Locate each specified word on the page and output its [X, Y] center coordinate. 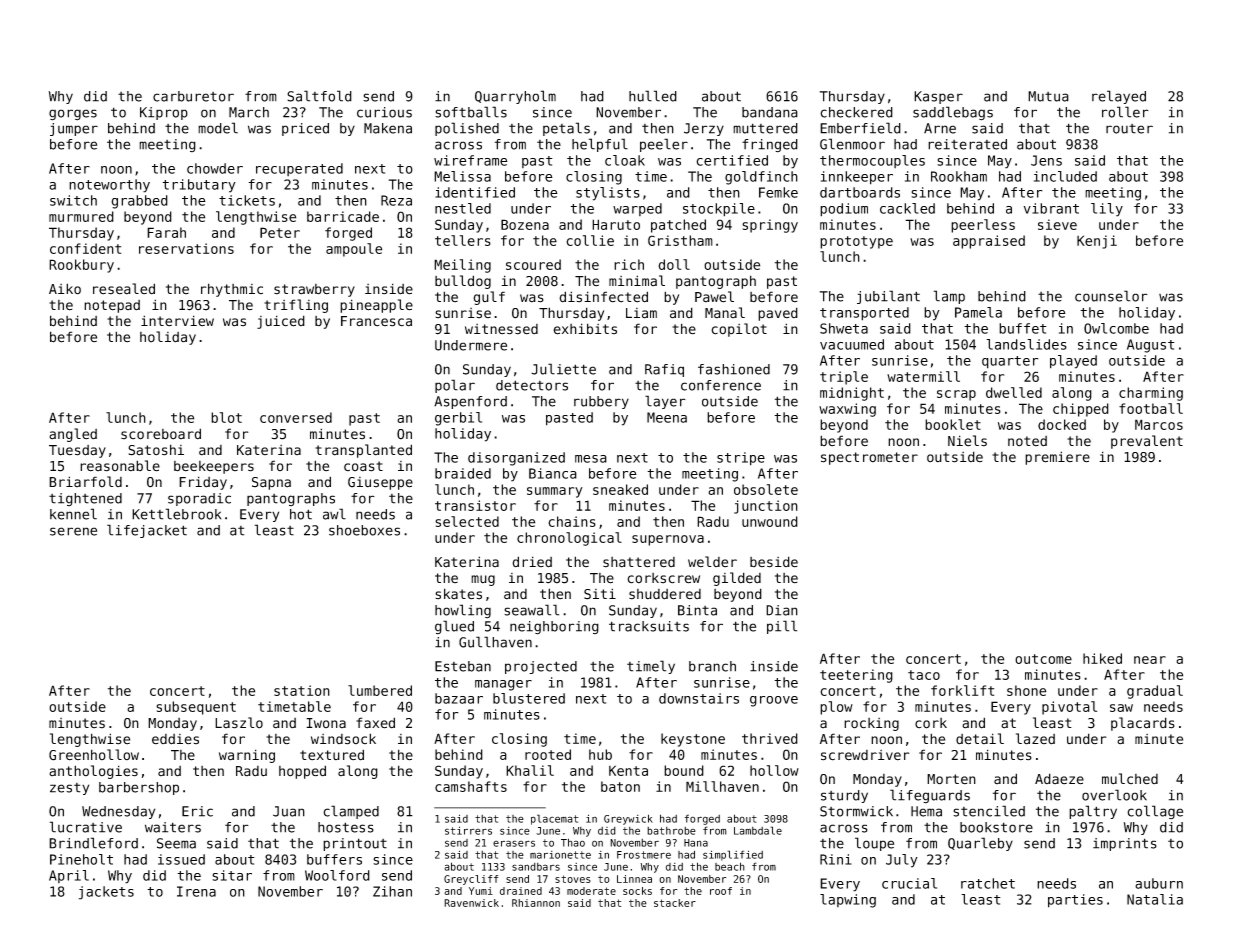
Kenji [1097, 242]
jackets [106, 893]
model [218, 128]
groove [774, 701]
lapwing [848, 901]
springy [770, 226]
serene [73, 531]
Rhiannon [536, 903]
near [1150, 660]
